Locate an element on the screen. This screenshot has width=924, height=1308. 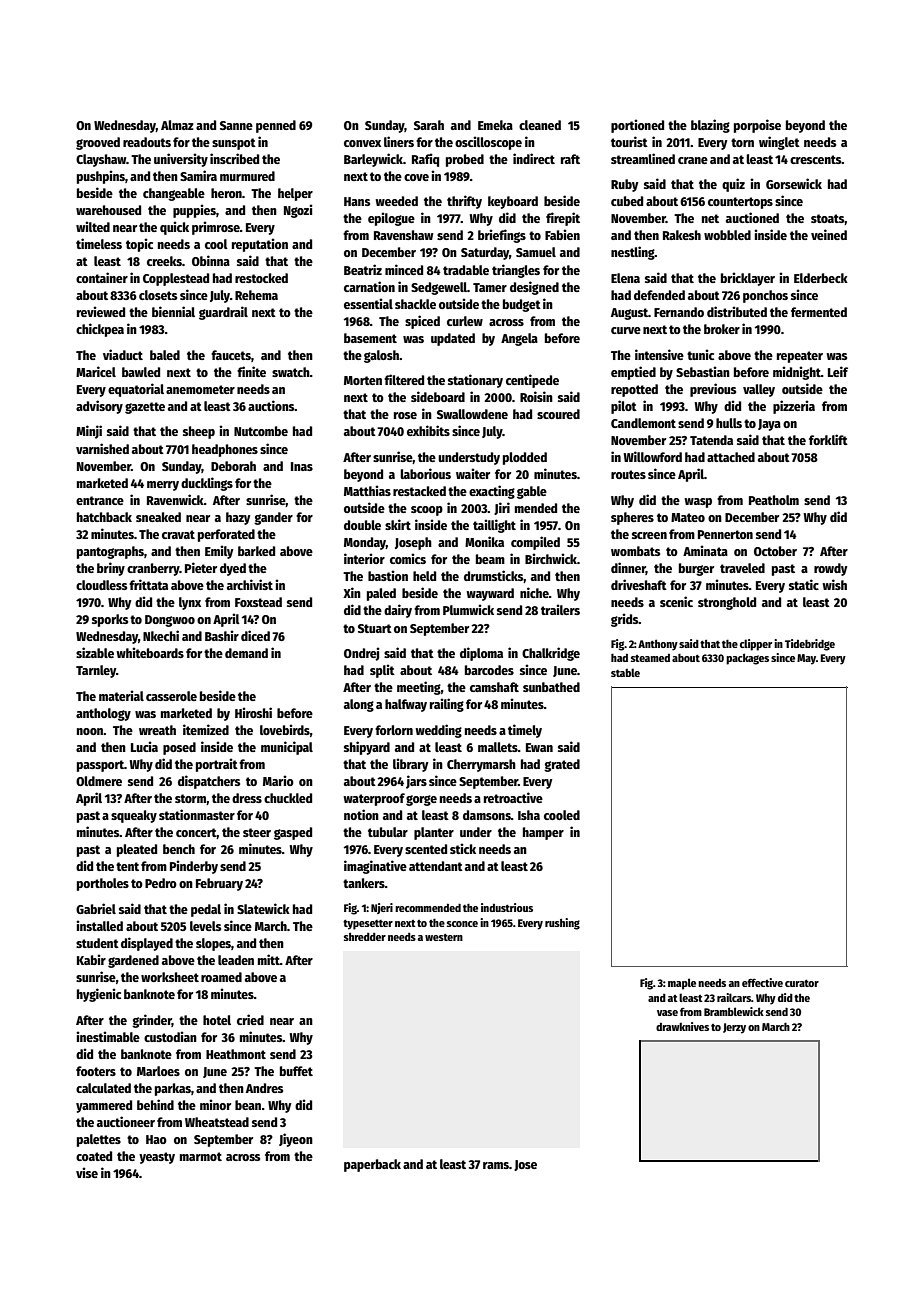
Swallowdene is located at coordinates (472, 414).
